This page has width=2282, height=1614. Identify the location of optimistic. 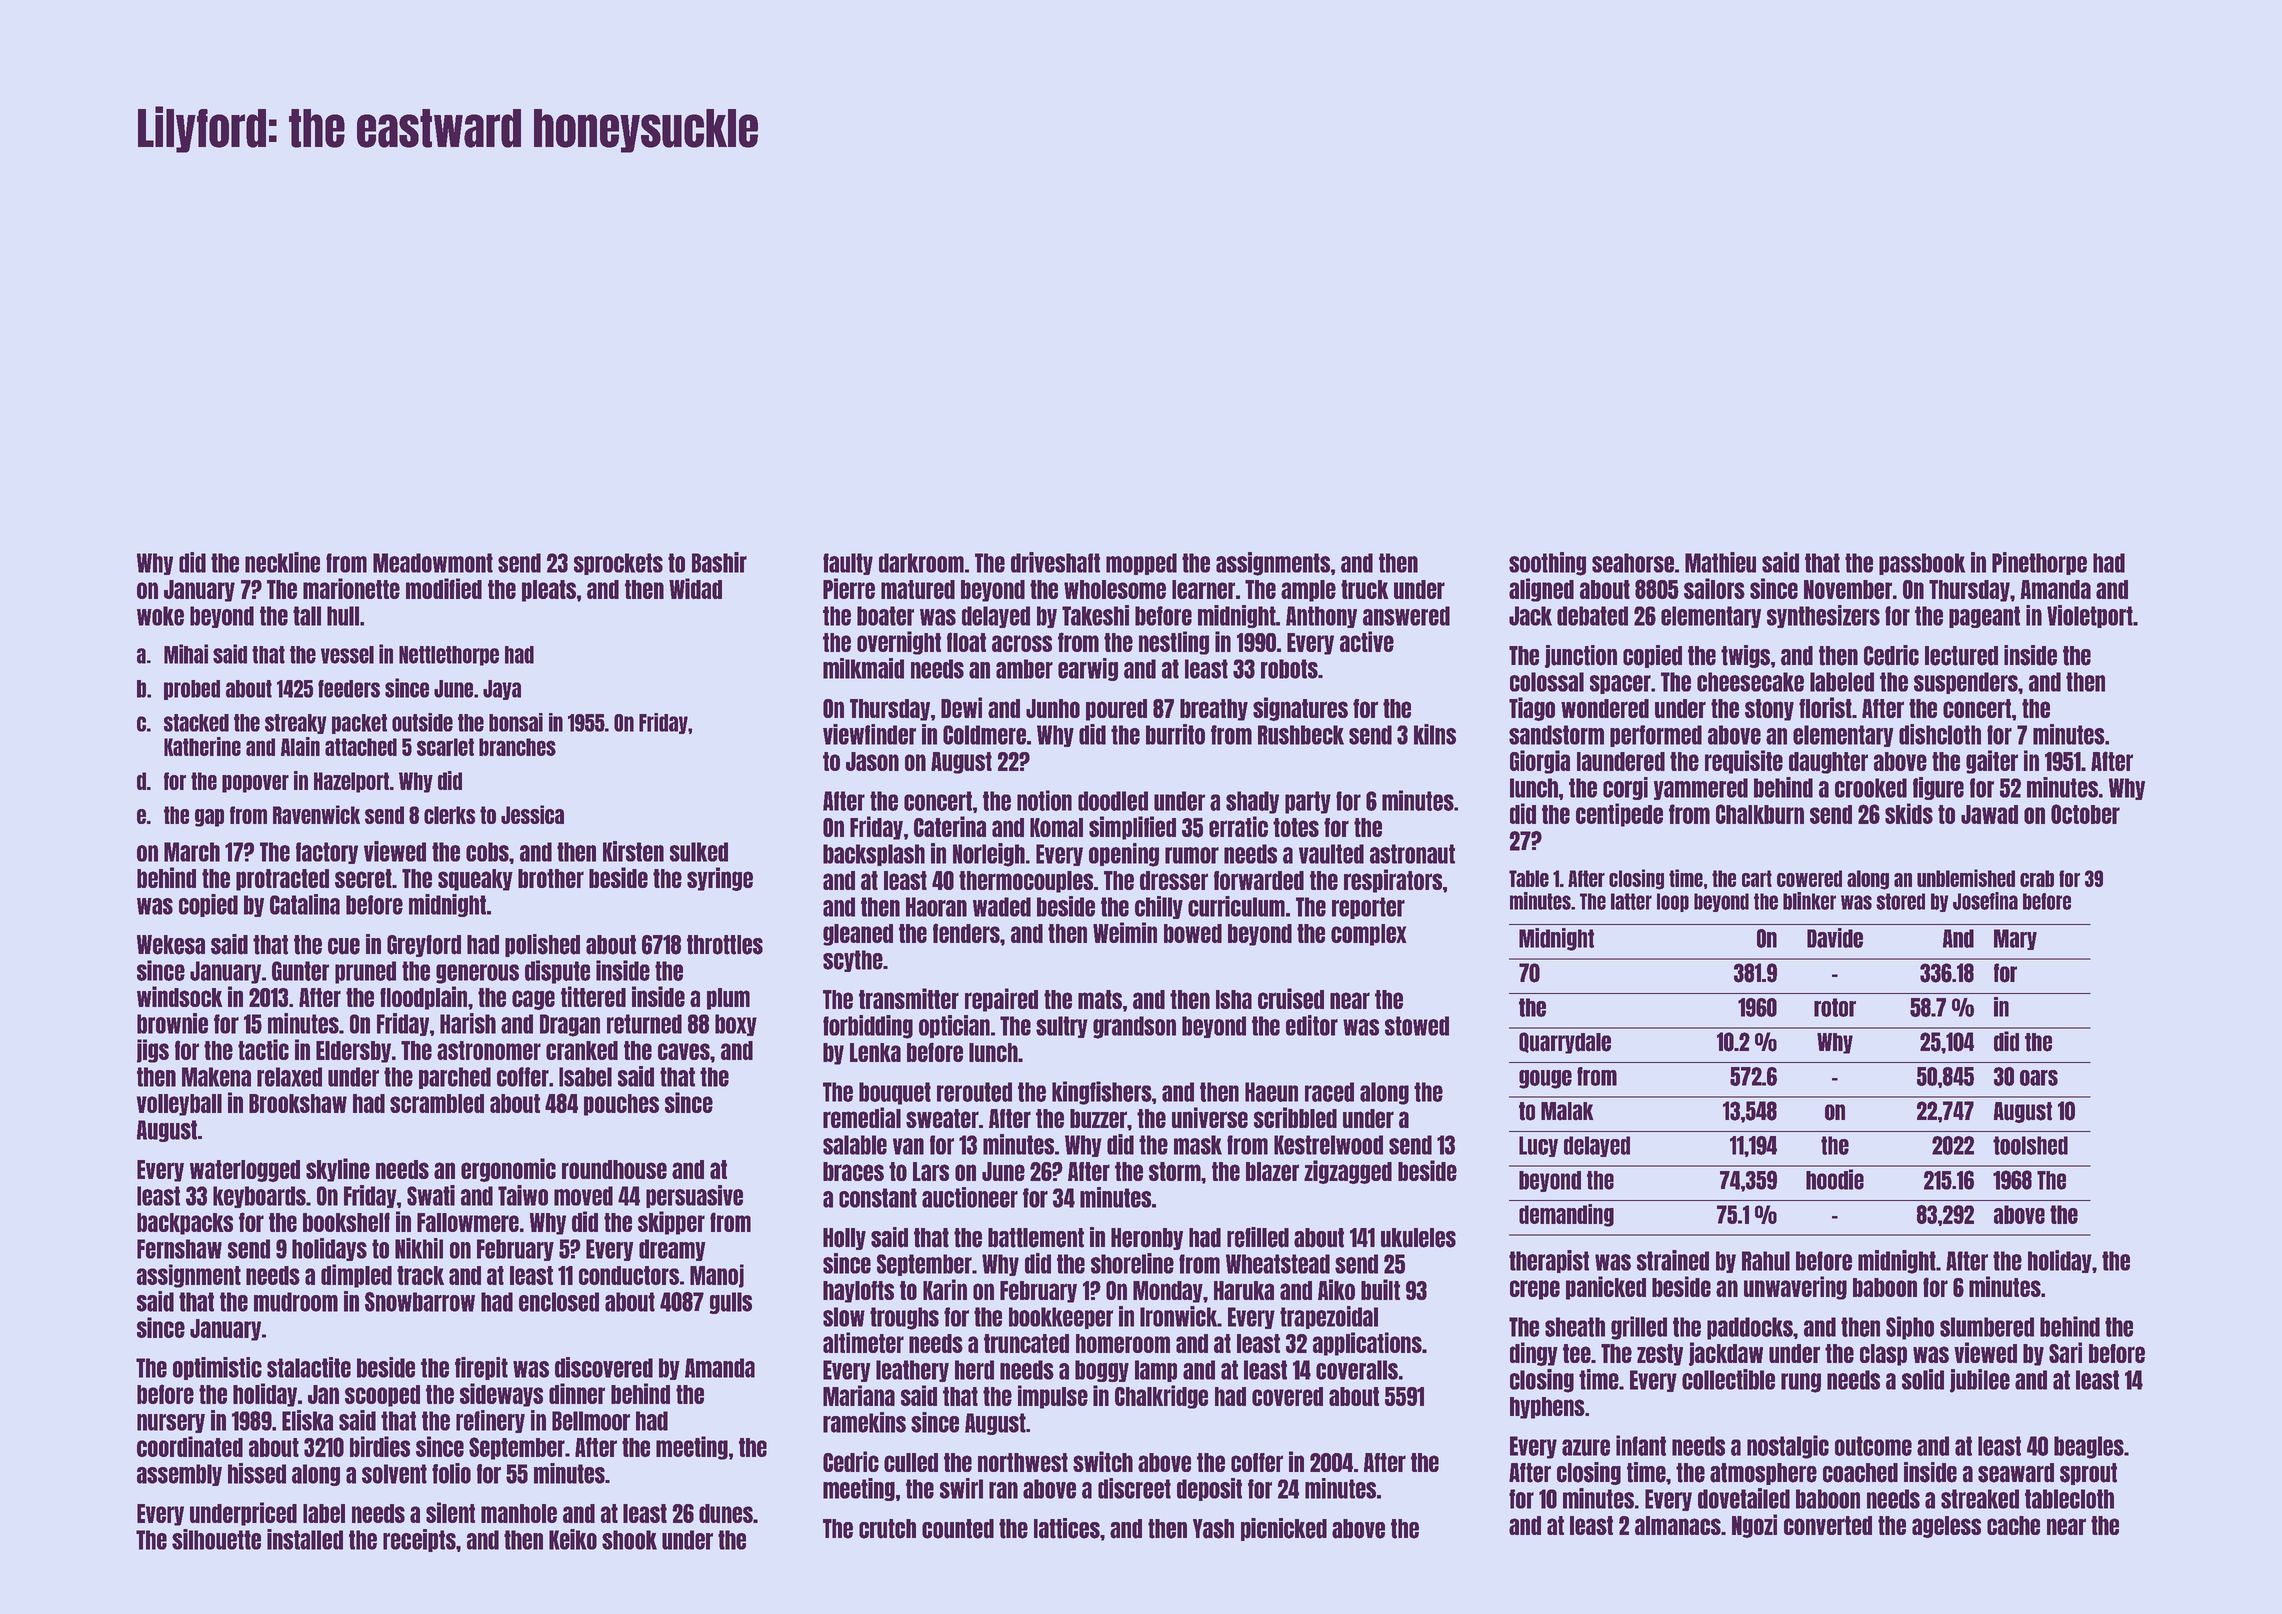
(217, 1368).
